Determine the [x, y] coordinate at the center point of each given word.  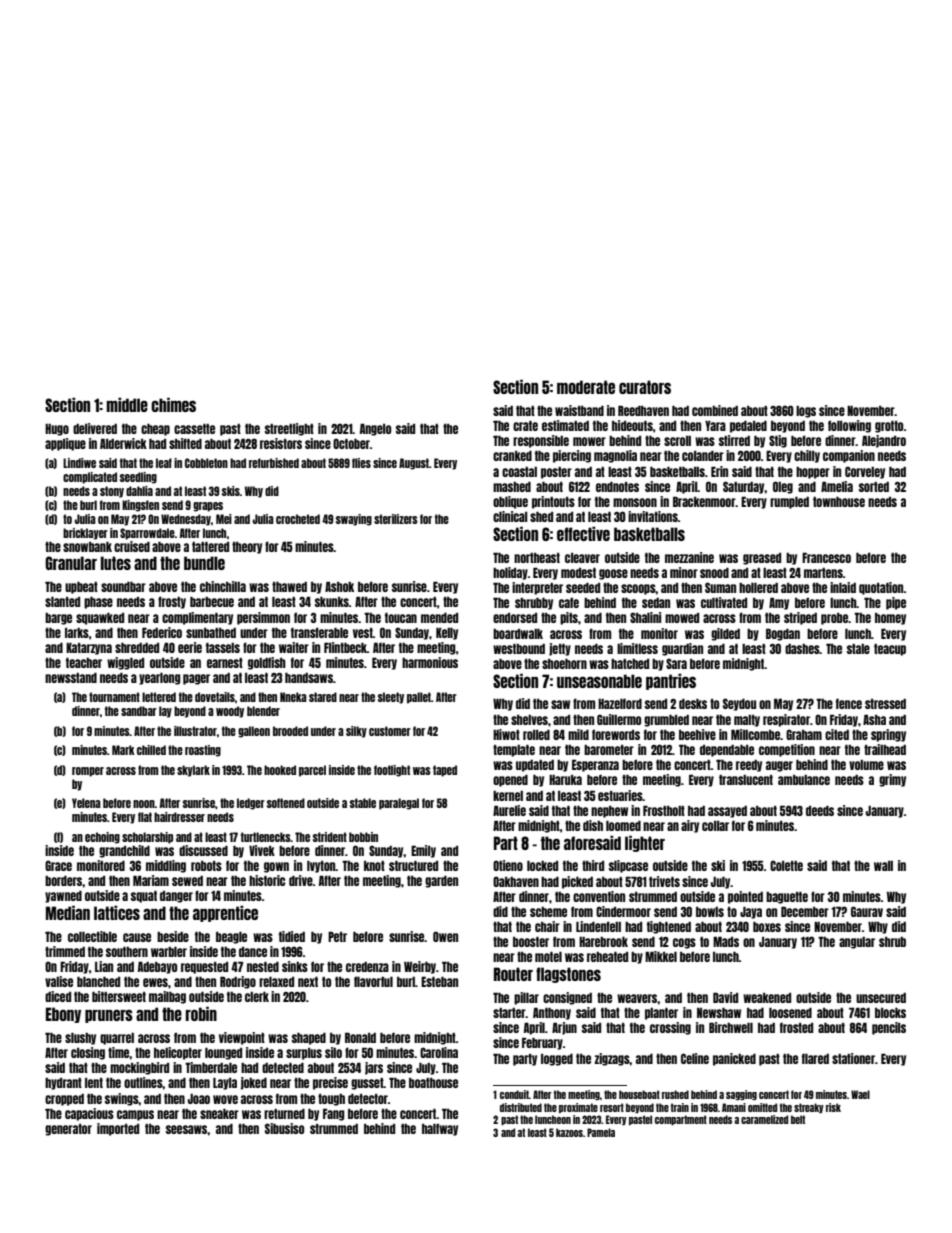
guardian [682, 649]
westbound [519, 649]
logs [806, 412]
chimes [173, 404]
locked [542, 866]
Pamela [601, 1132]
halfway [440, 1129]
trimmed [65, 951]
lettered [159, 697]
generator [68, 1130]
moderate [586, 387]
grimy [892, 780]
